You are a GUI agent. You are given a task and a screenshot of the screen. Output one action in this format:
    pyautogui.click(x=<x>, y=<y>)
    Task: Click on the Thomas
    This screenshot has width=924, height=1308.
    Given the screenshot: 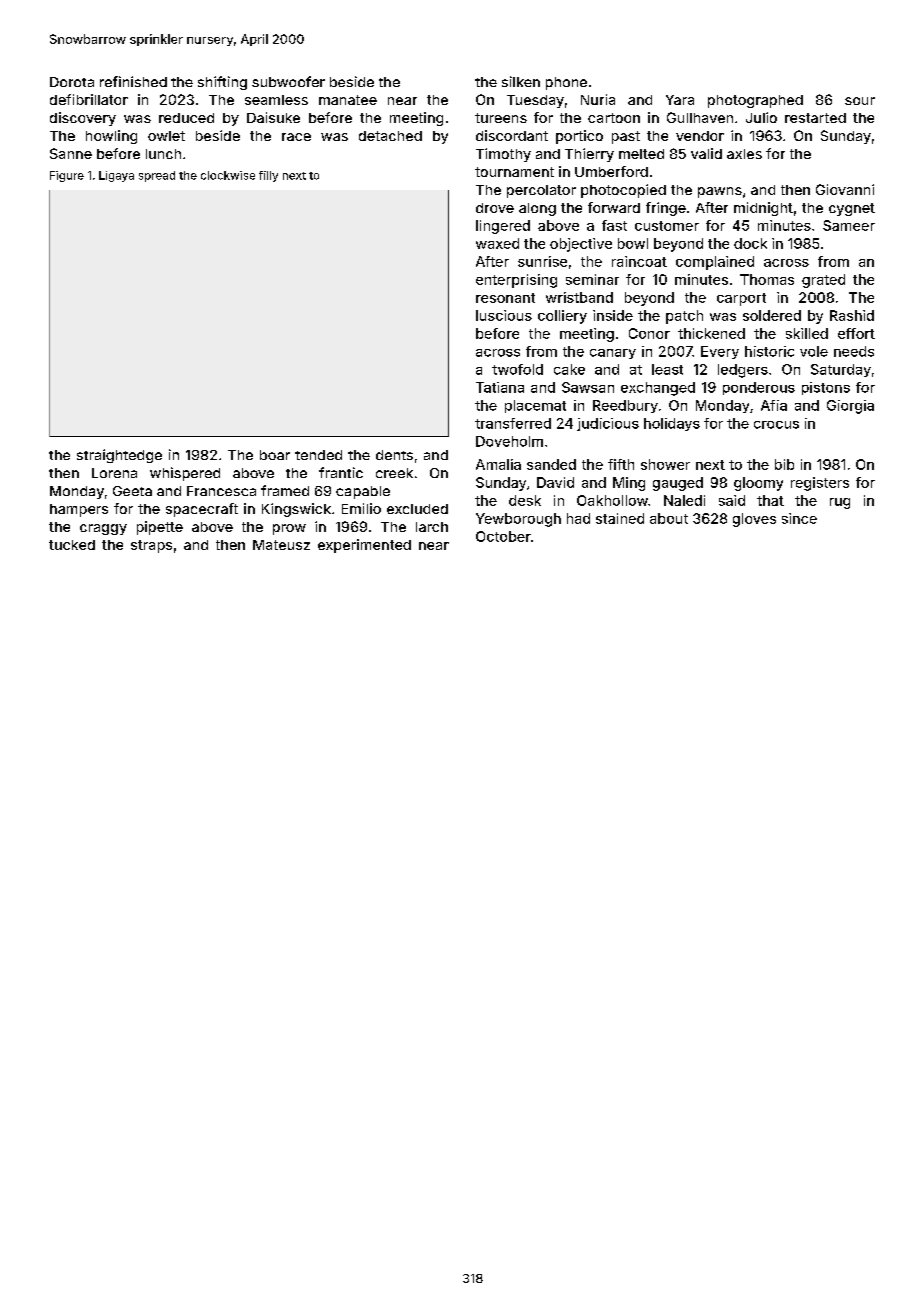 What is the action you would take?
    pyautogui.click(x=767, y=279)
